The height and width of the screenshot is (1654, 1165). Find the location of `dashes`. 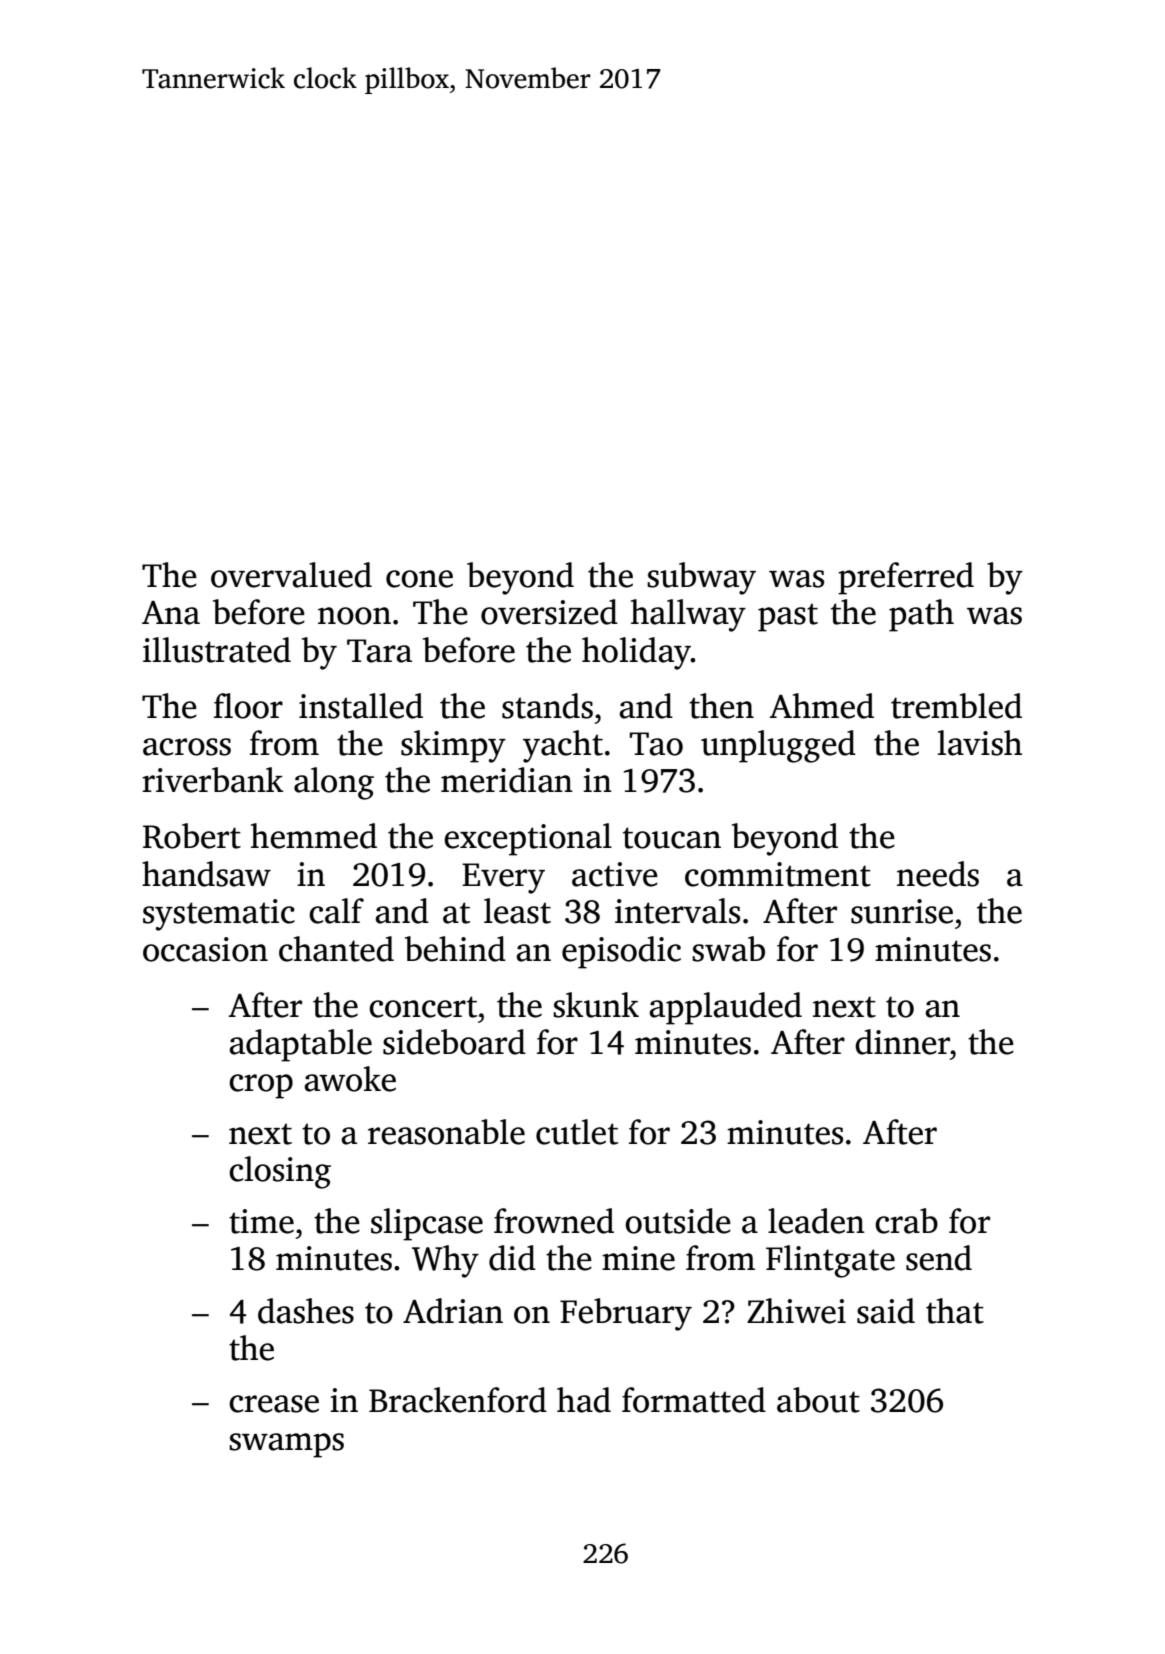

dashes is located at coordinates (306, 1311).
